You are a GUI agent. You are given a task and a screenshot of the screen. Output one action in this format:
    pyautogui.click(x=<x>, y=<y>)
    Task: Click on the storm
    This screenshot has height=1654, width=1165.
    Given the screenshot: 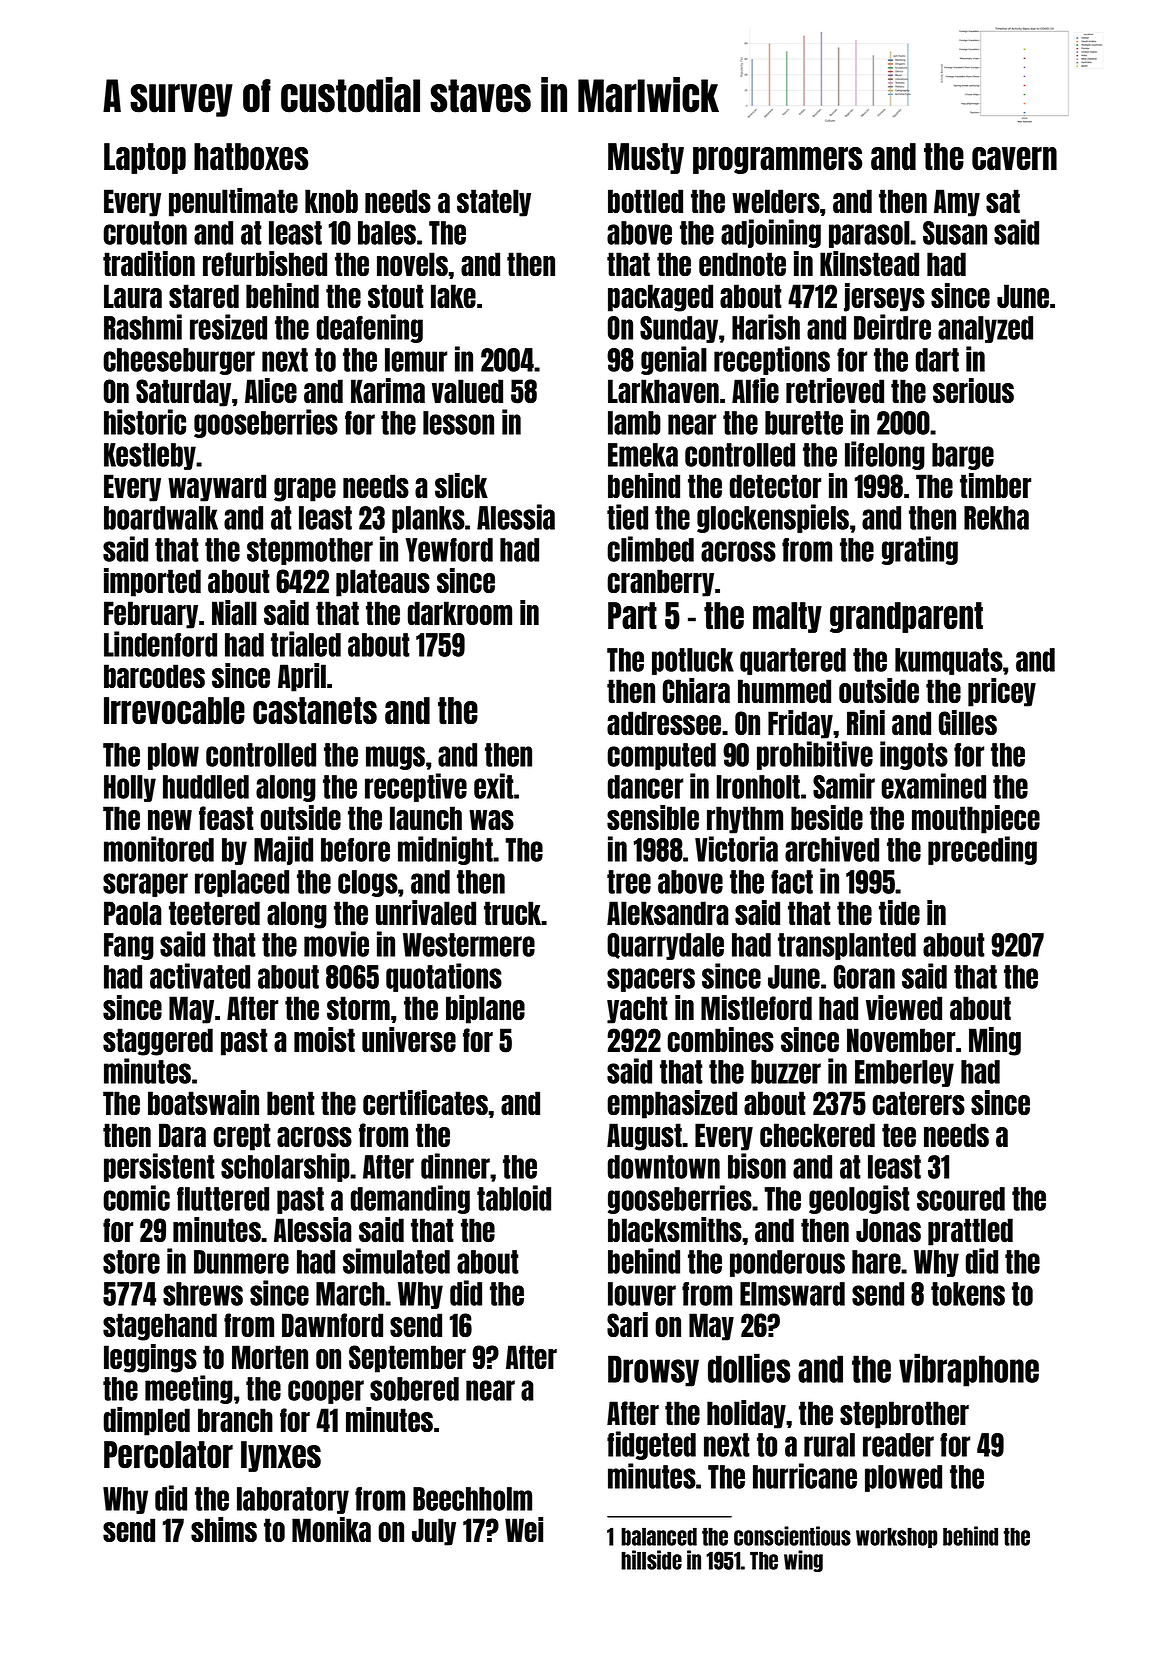 What is the action you would take?
    pyautogui.click(x=358, y=1008)
